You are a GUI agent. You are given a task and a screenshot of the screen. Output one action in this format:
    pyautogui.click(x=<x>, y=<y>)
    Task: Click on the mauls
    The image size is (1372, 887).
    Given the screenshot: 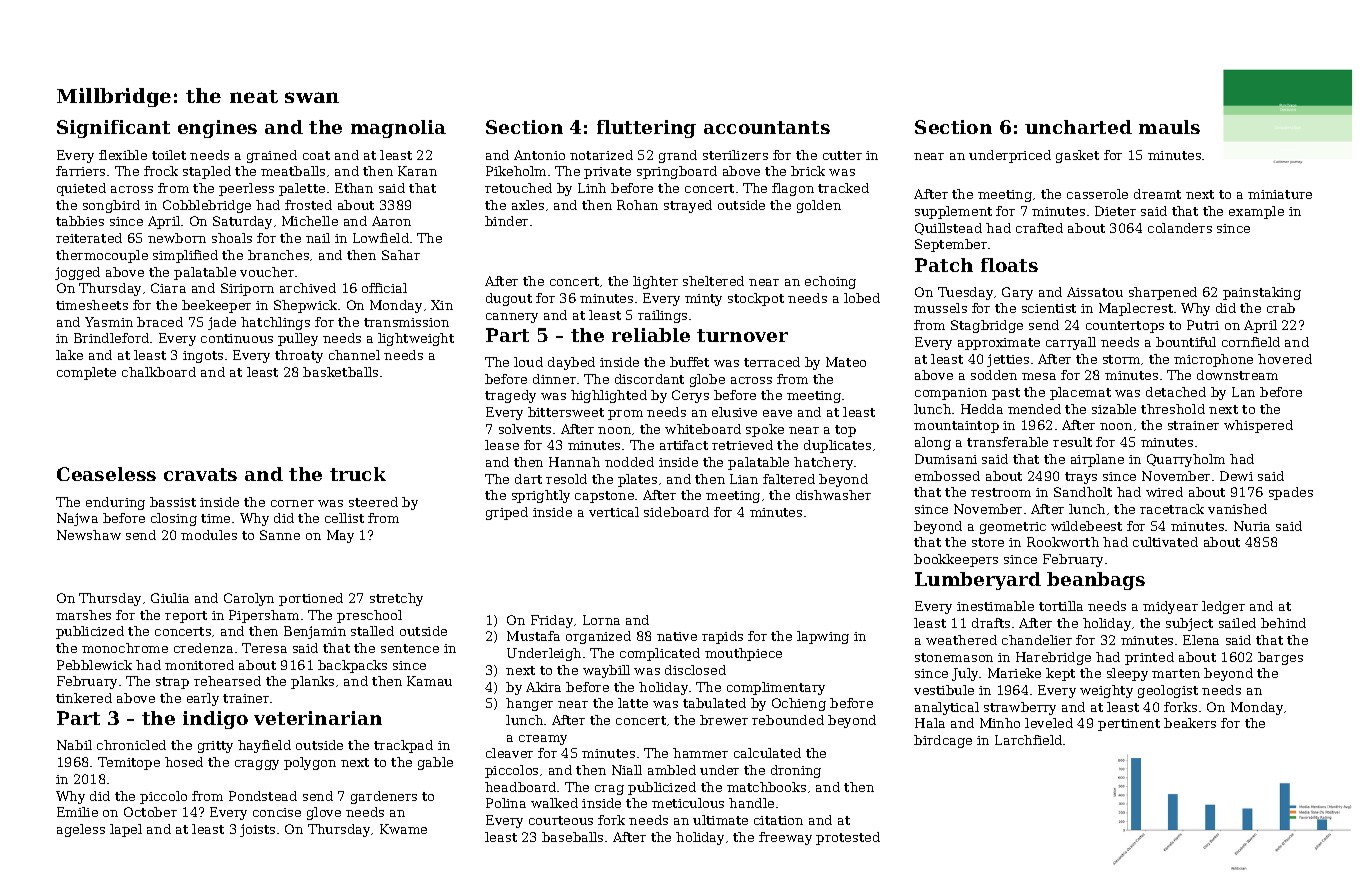 What is the action you would take?
    pyautogui.click(x=1169, y=127)
